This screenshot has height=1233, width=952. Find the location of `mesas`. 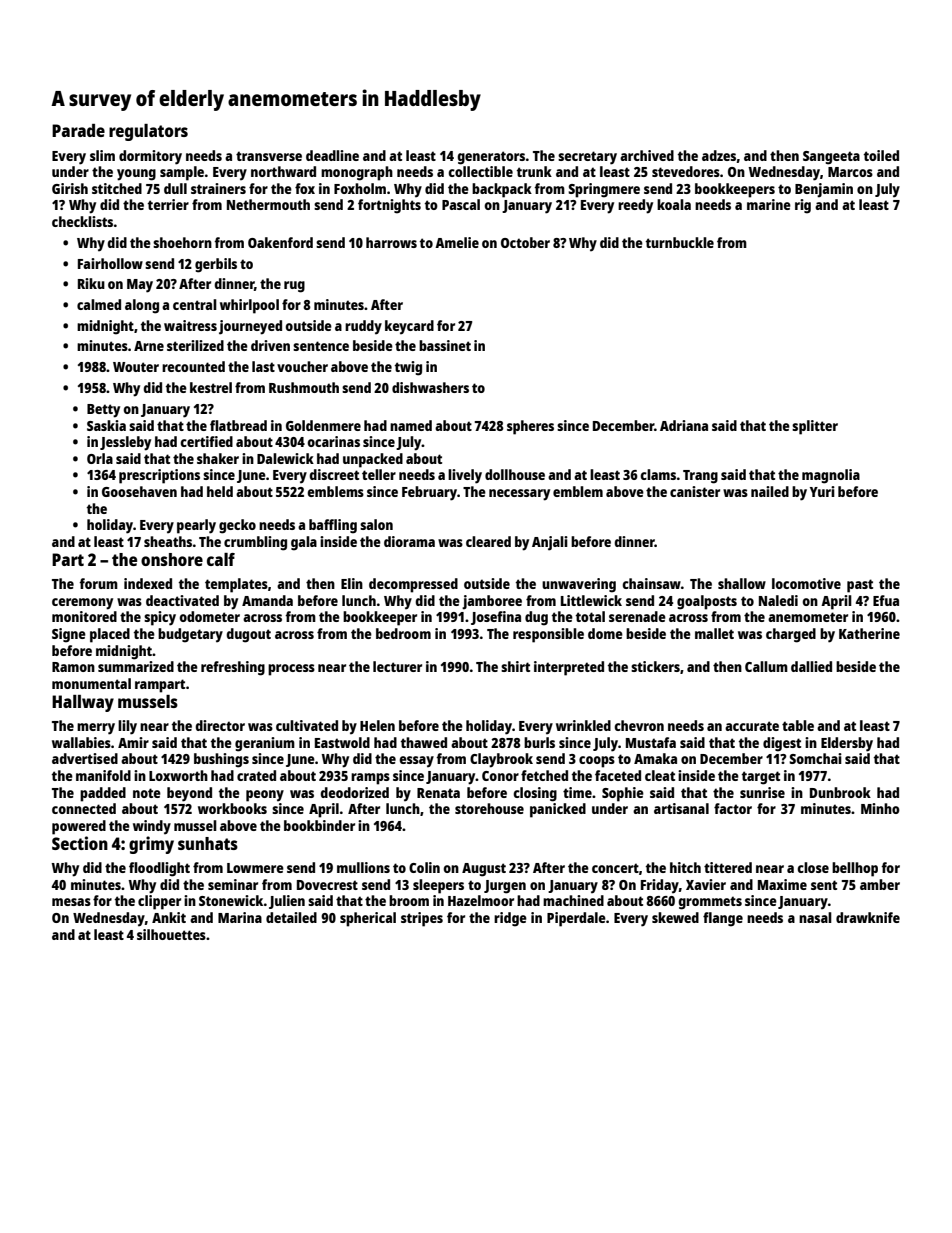

mesas is located at coordinates (71, 902).
